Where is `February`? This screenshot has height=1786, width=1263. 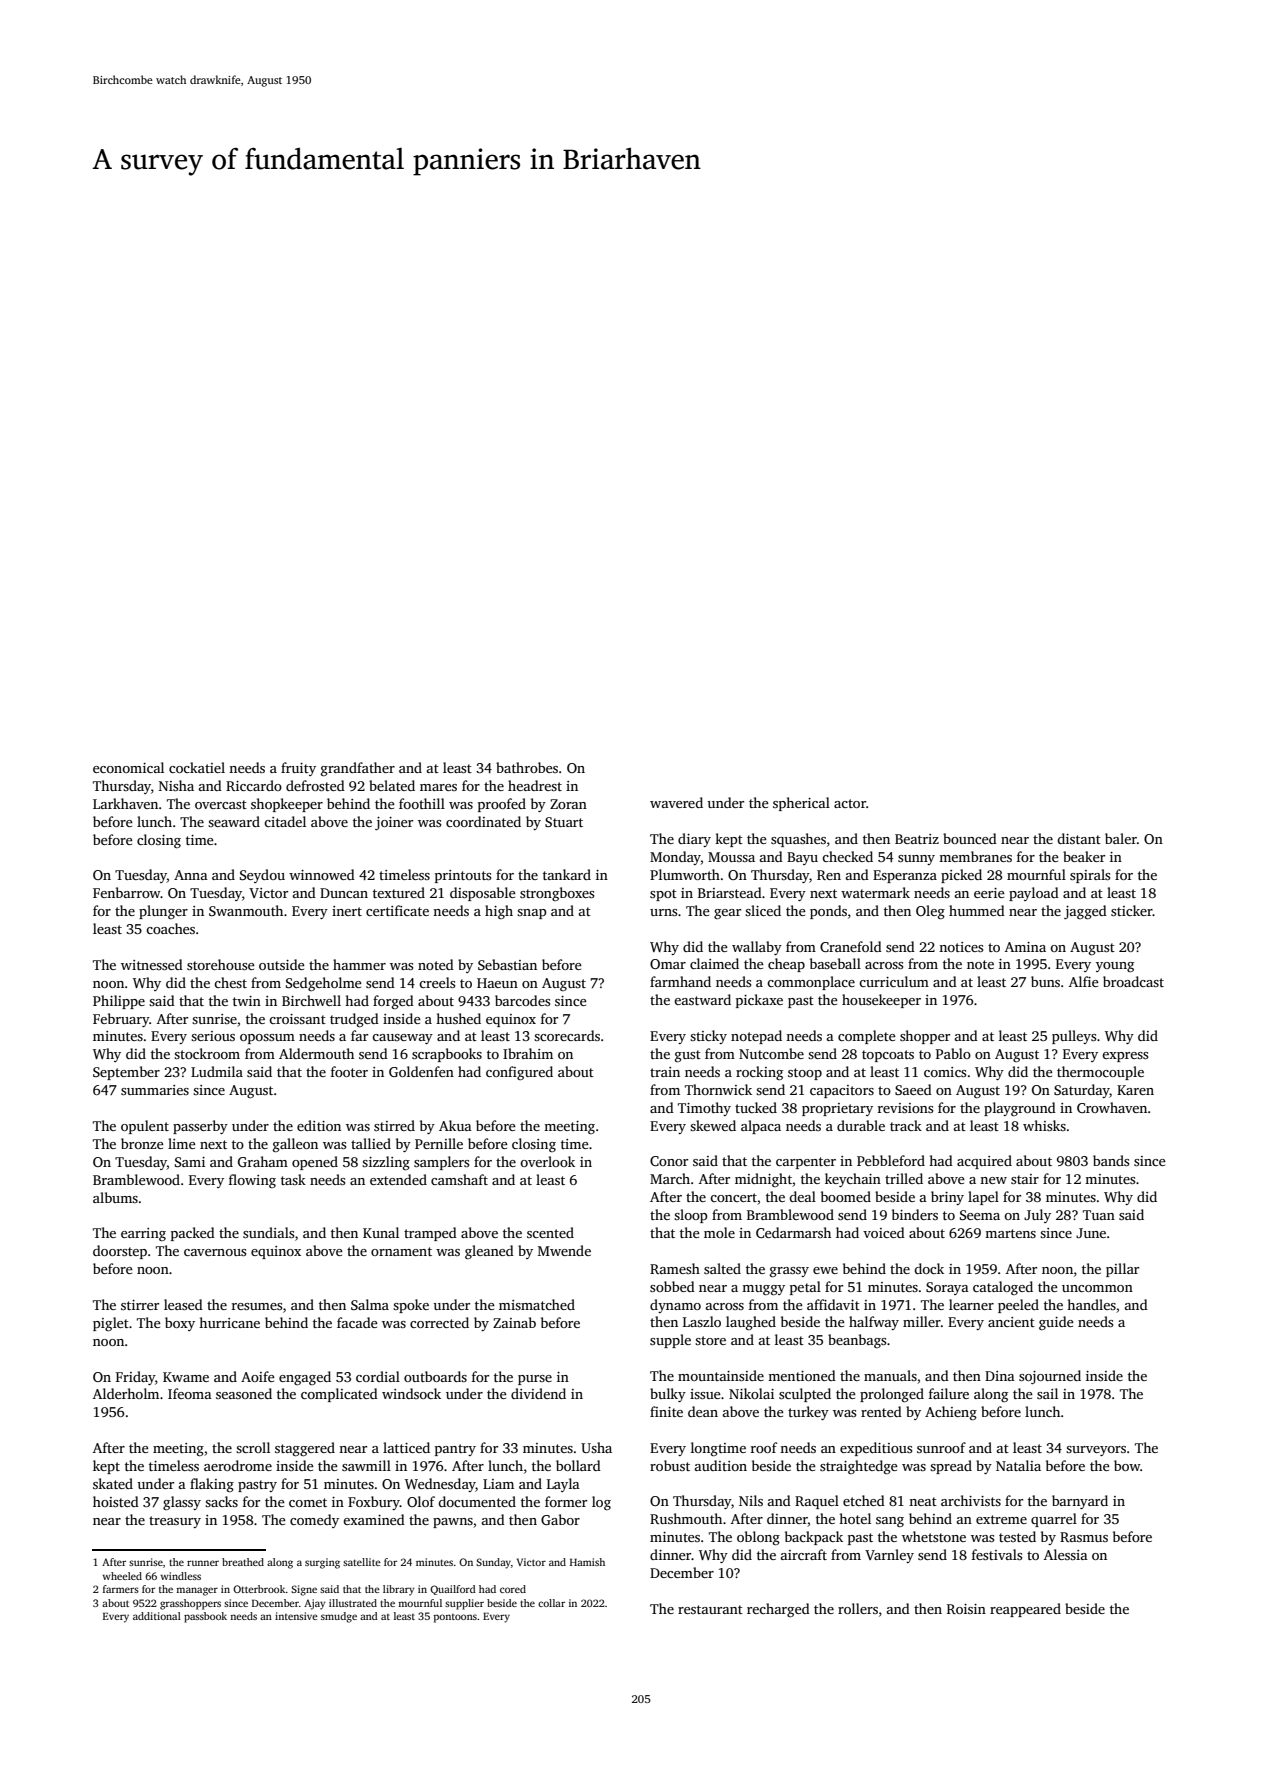
February is located at coordinates (121, 1020).
